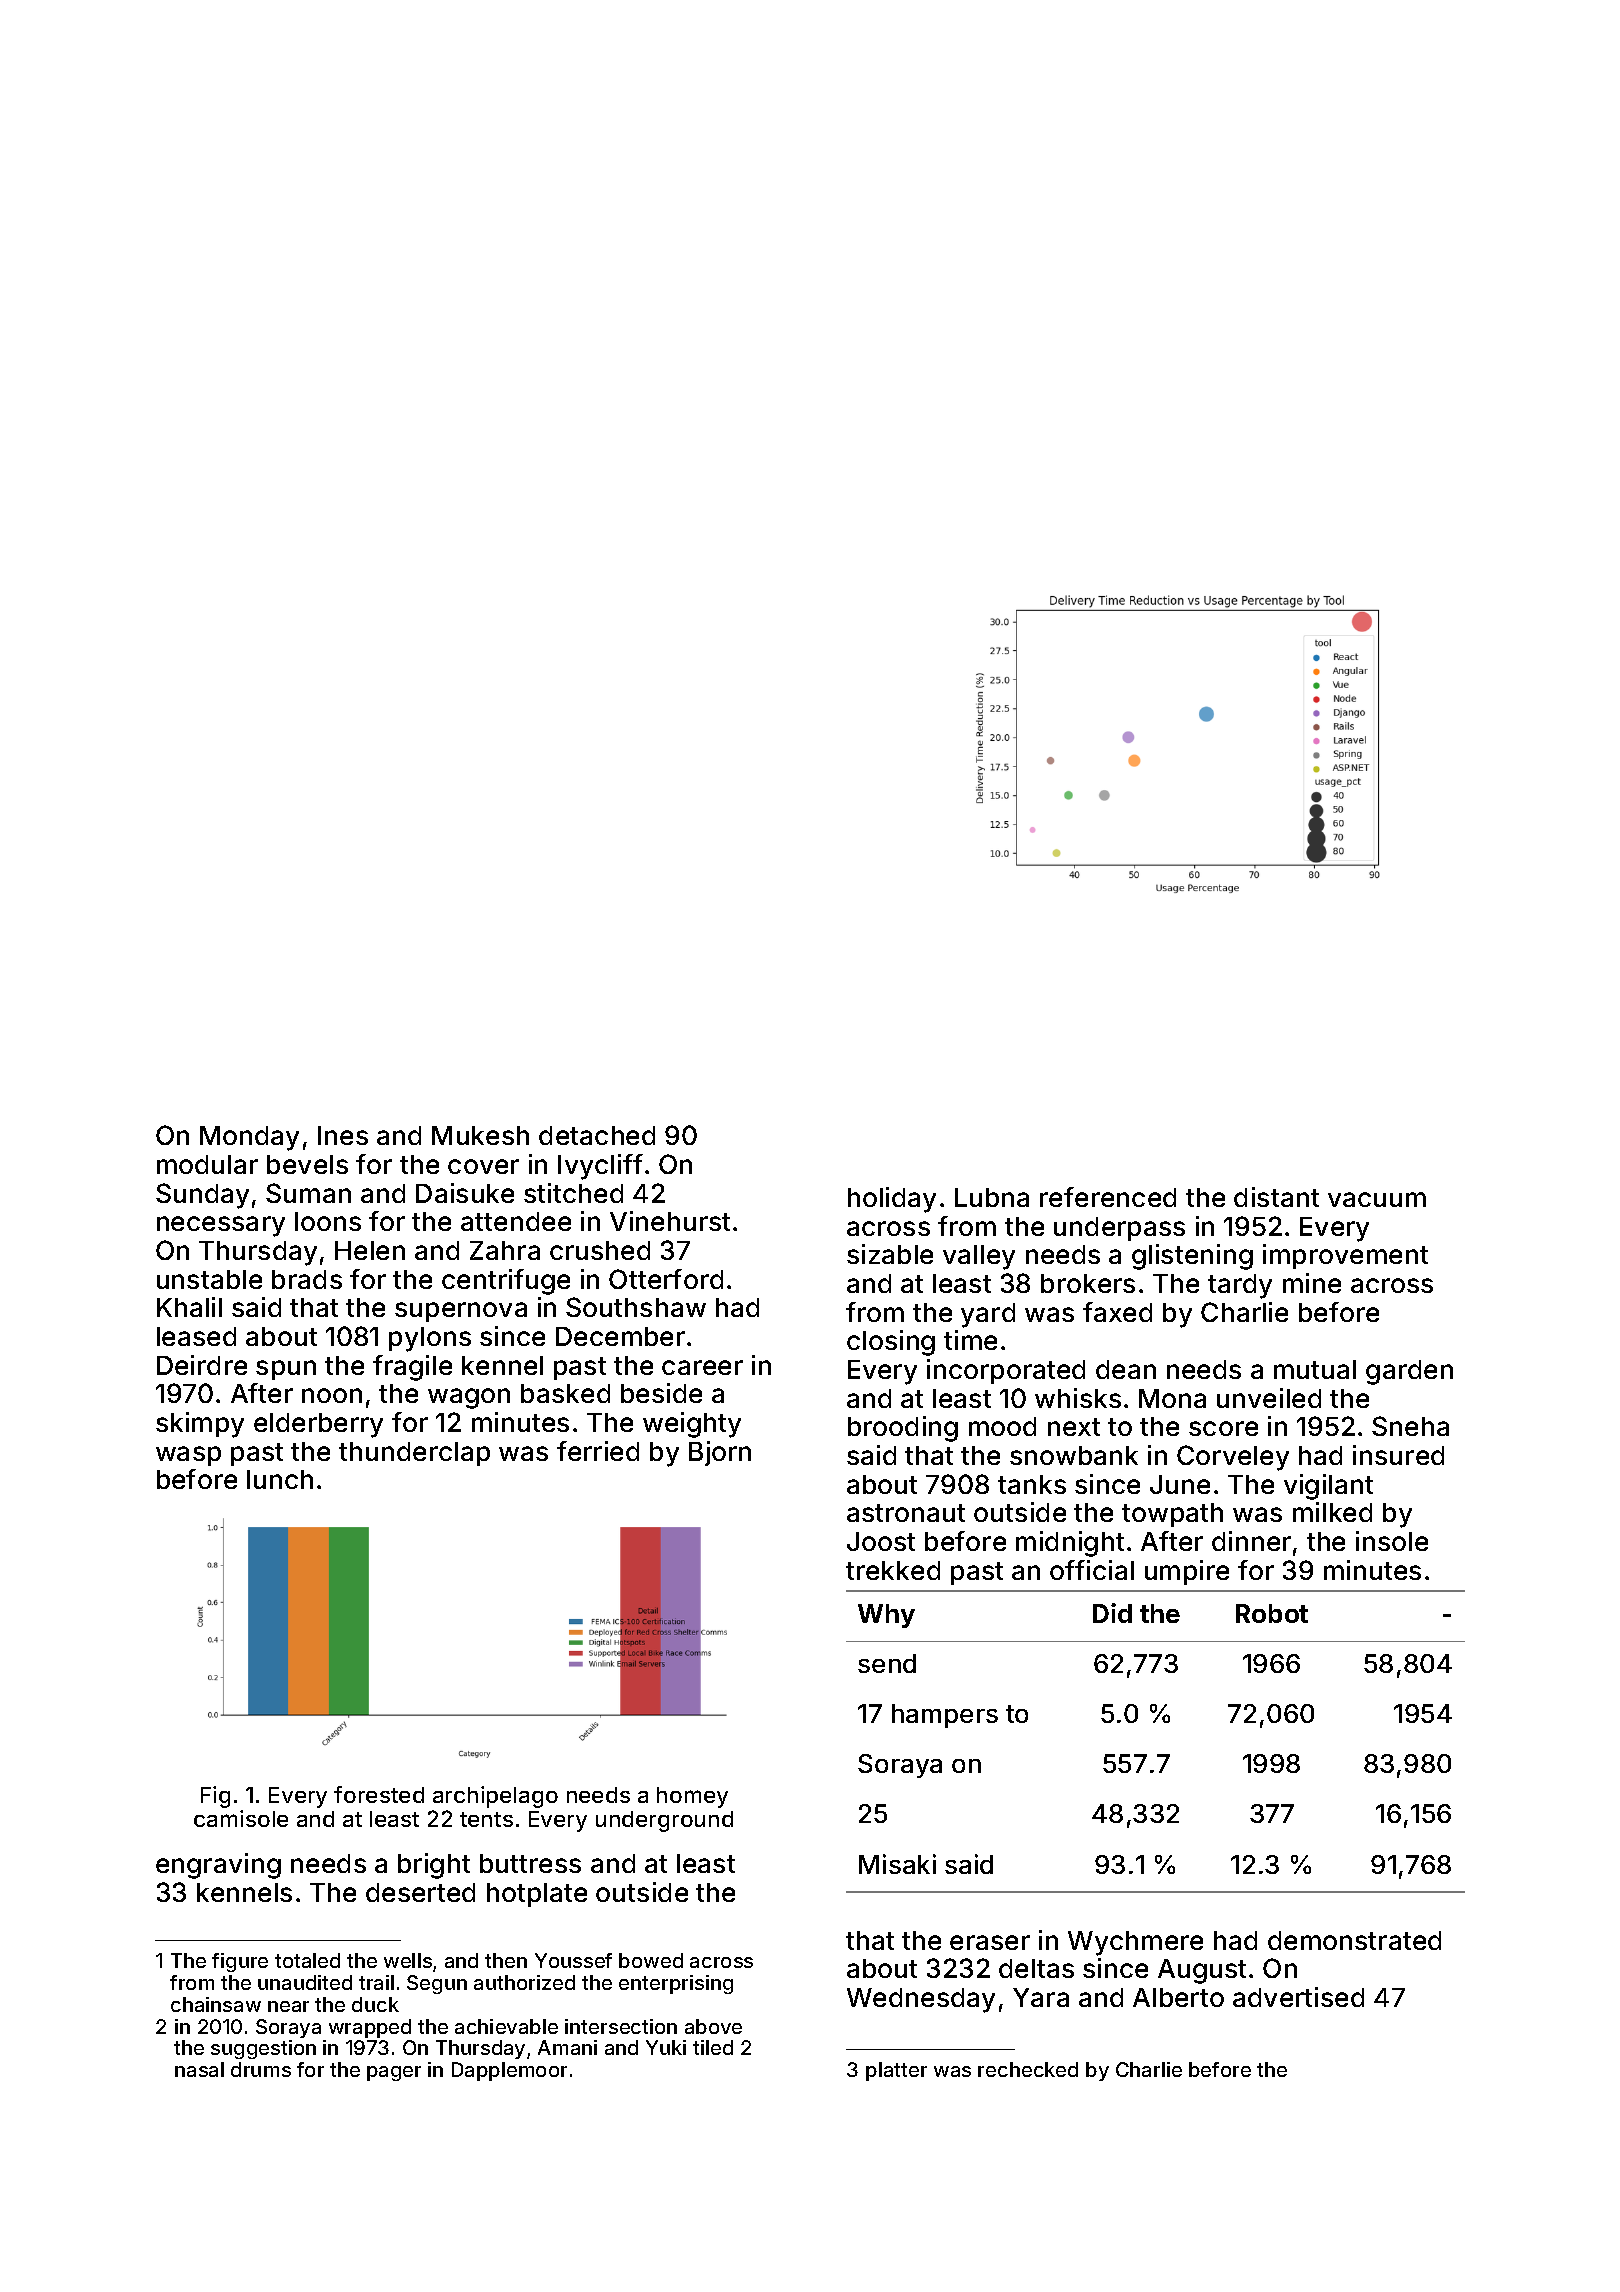  What do you see at coordinates (1135, 1943) in the screenshot?
I see `Wychmere` at bounding box center [1135, 1943].
